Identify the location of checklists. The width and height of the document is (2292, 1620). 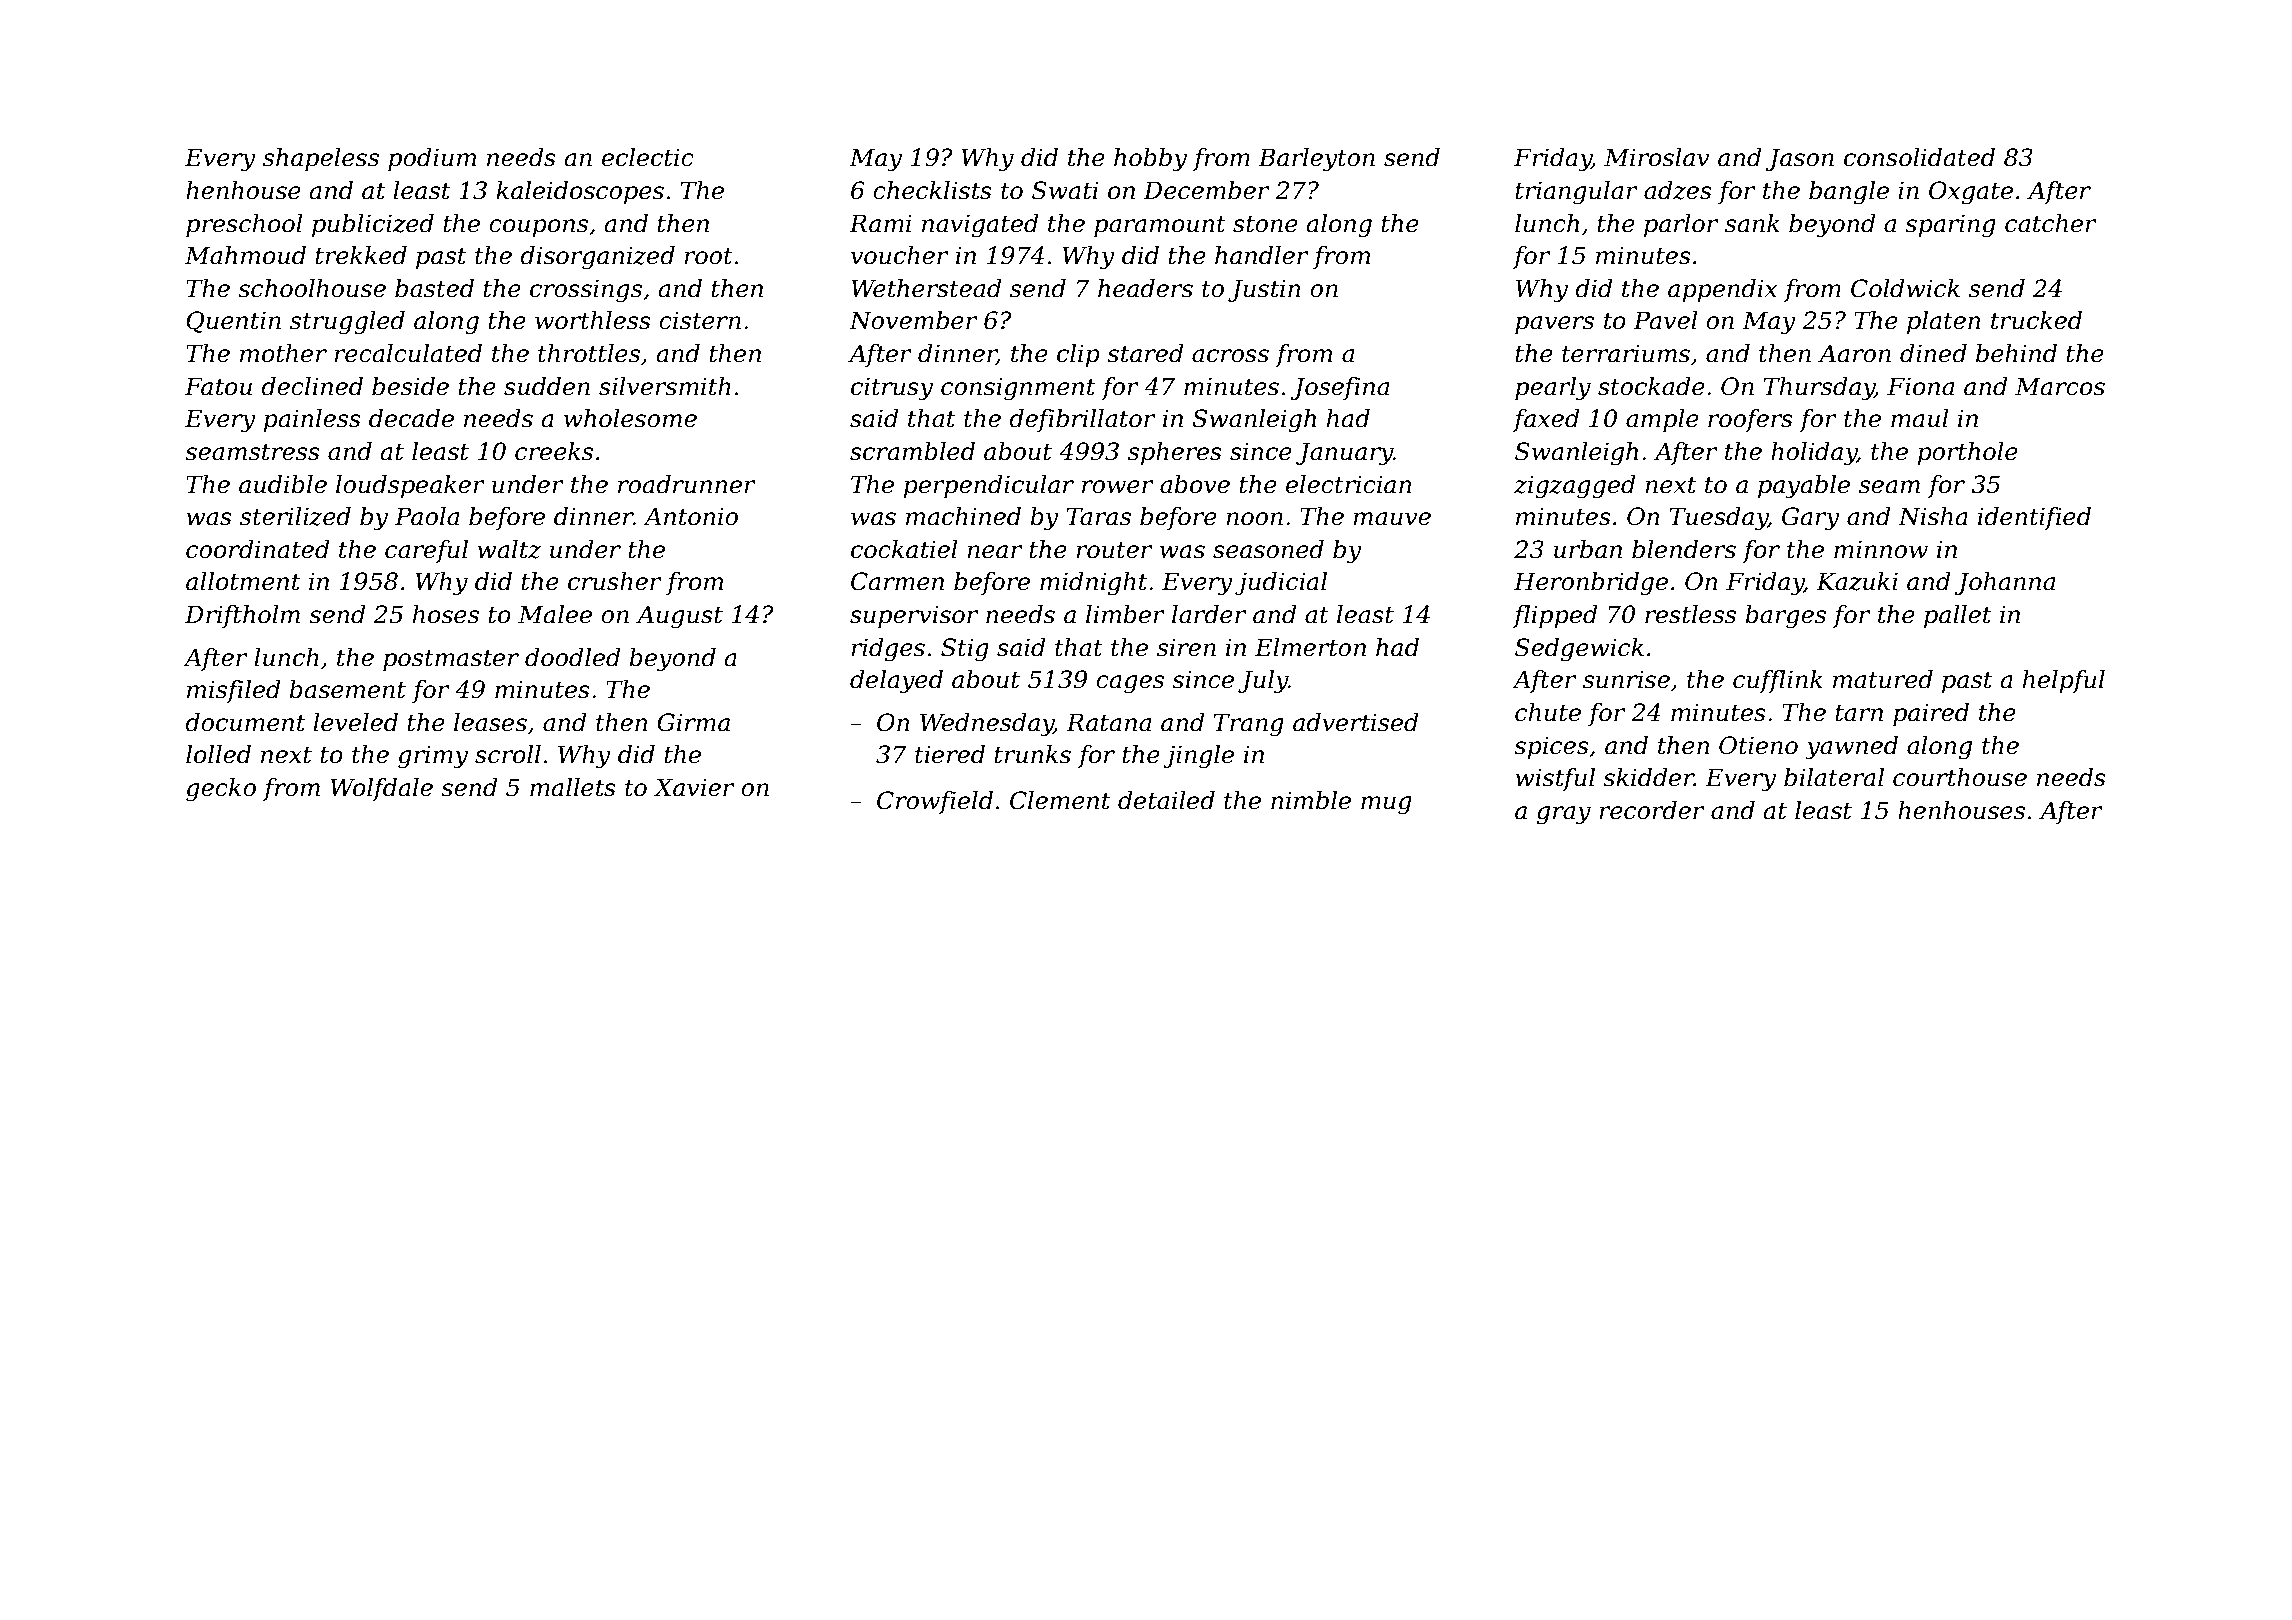
(932, 190).
